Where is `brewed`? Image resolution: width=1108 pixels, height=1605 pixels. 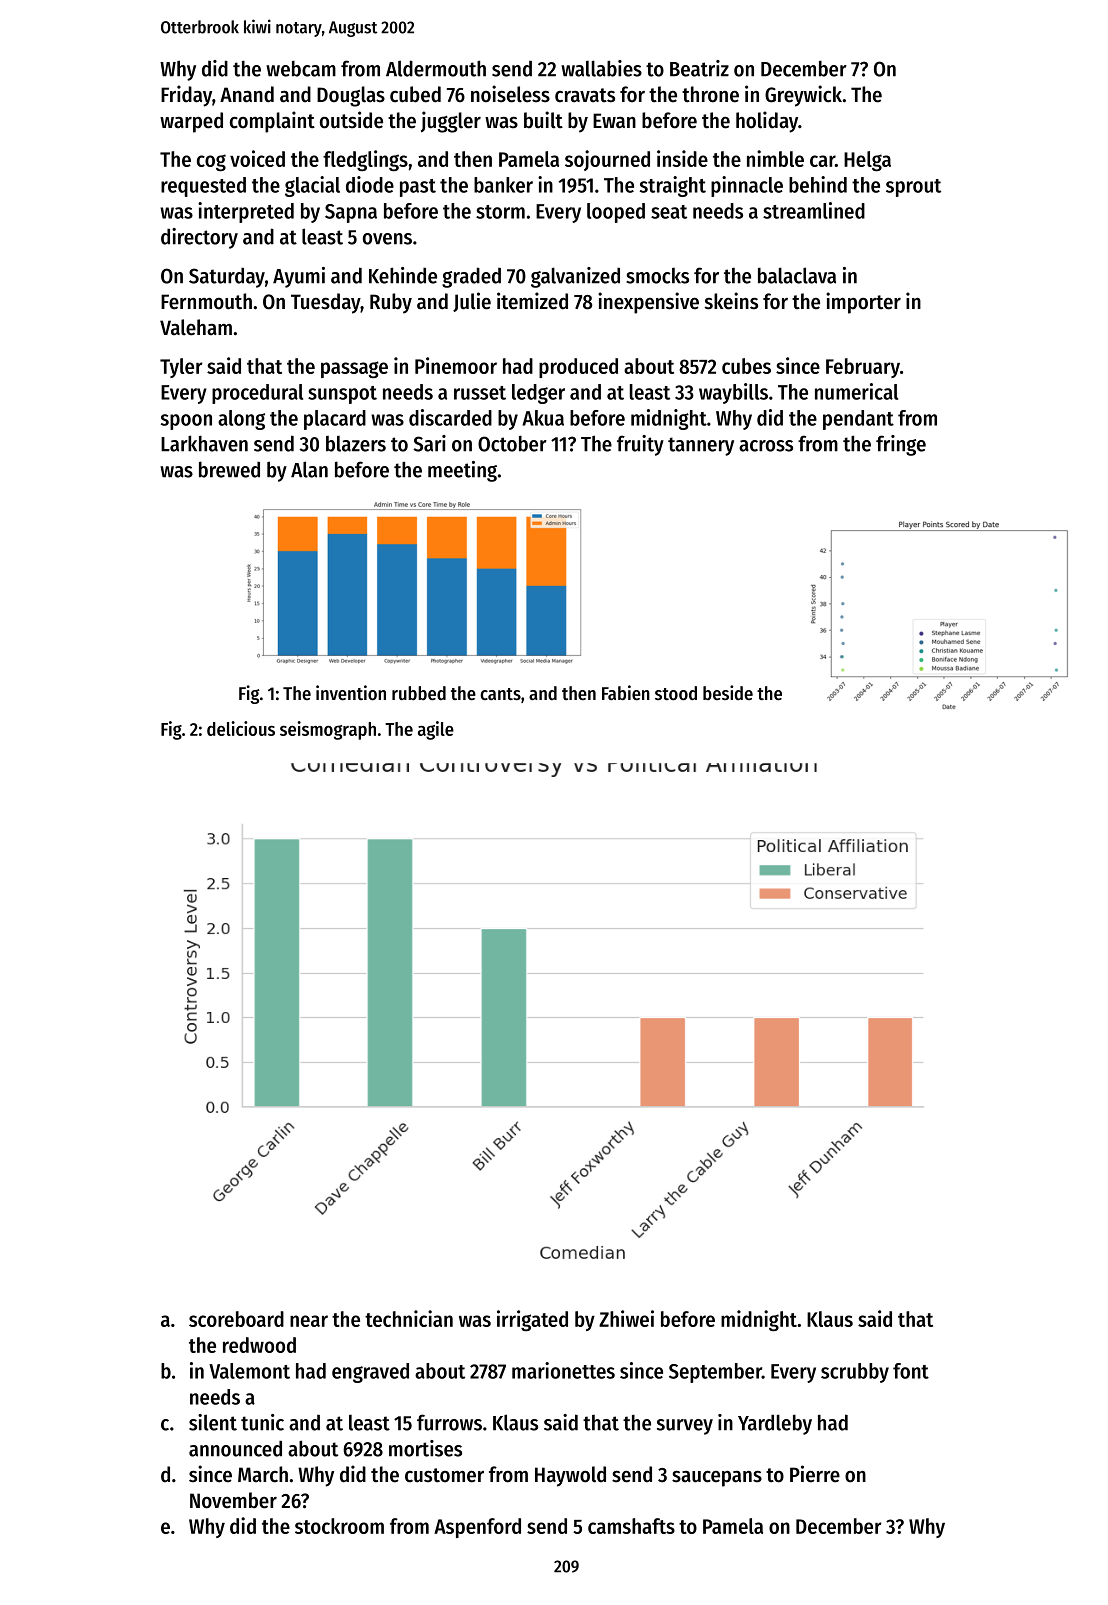
brewed is located at coordinates (229, 469).
